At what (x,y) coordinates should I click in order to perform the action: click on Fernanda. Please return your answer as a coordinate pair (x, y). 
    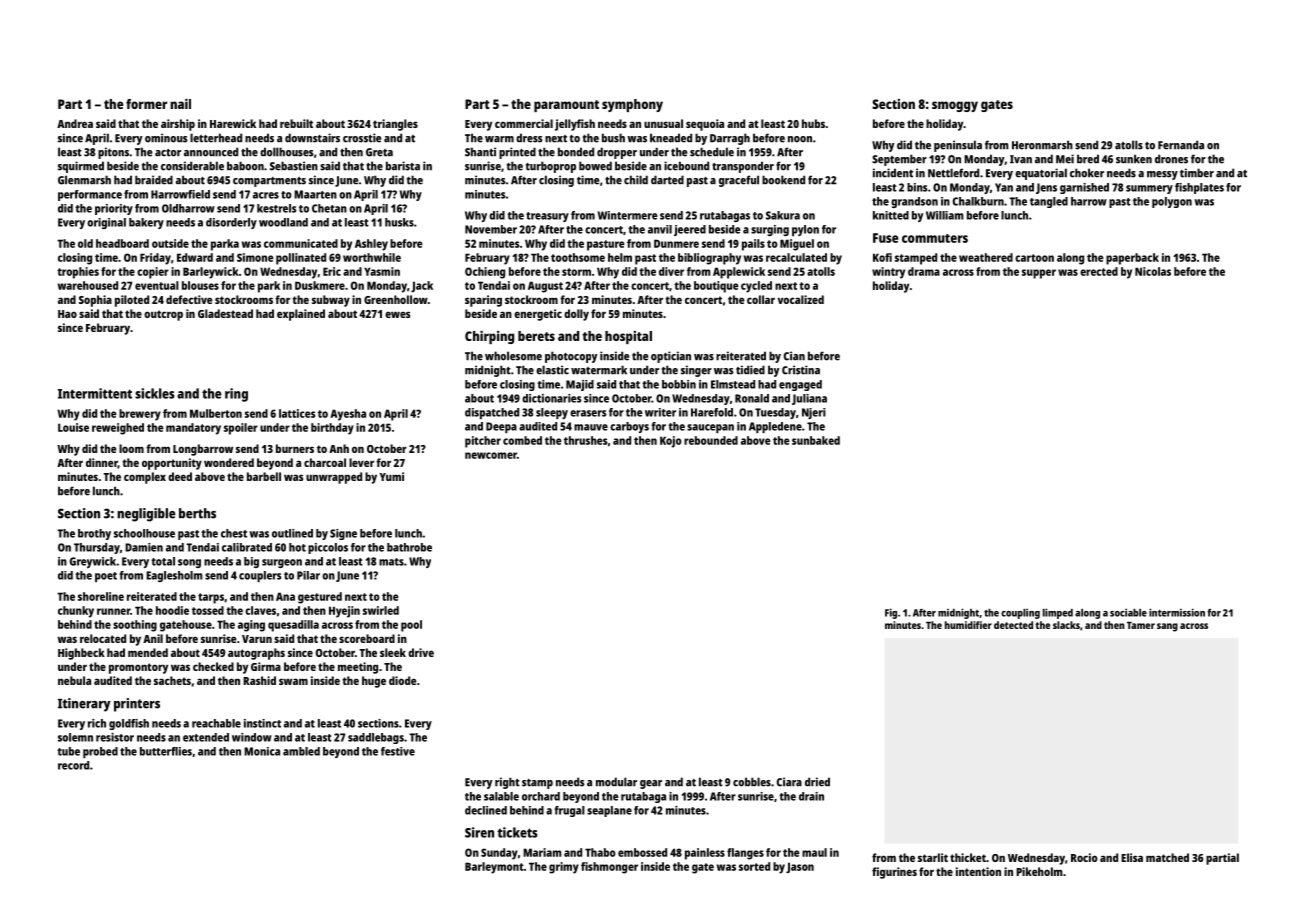
    Looking at the image, I should click on (1181, 145).
